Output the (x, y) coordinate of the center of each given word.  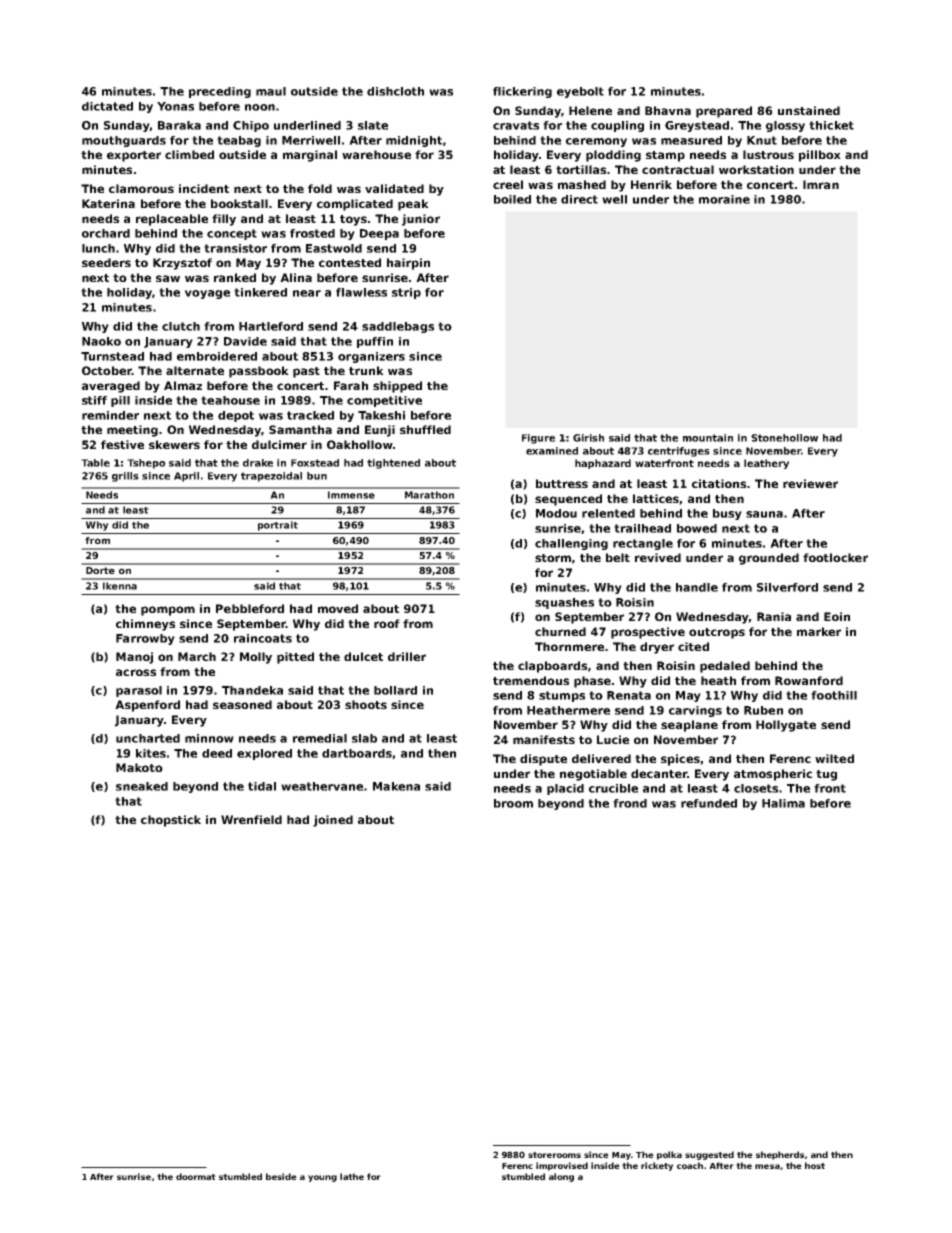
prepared (724, 112)
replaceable (172, 220)
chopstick (171, 821)
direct (579, 199)
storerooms (554, 1155)
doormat (196, 1176)
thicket (831, 125)
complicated (355, 205)
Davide (245, 341)
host (815, 1165)
